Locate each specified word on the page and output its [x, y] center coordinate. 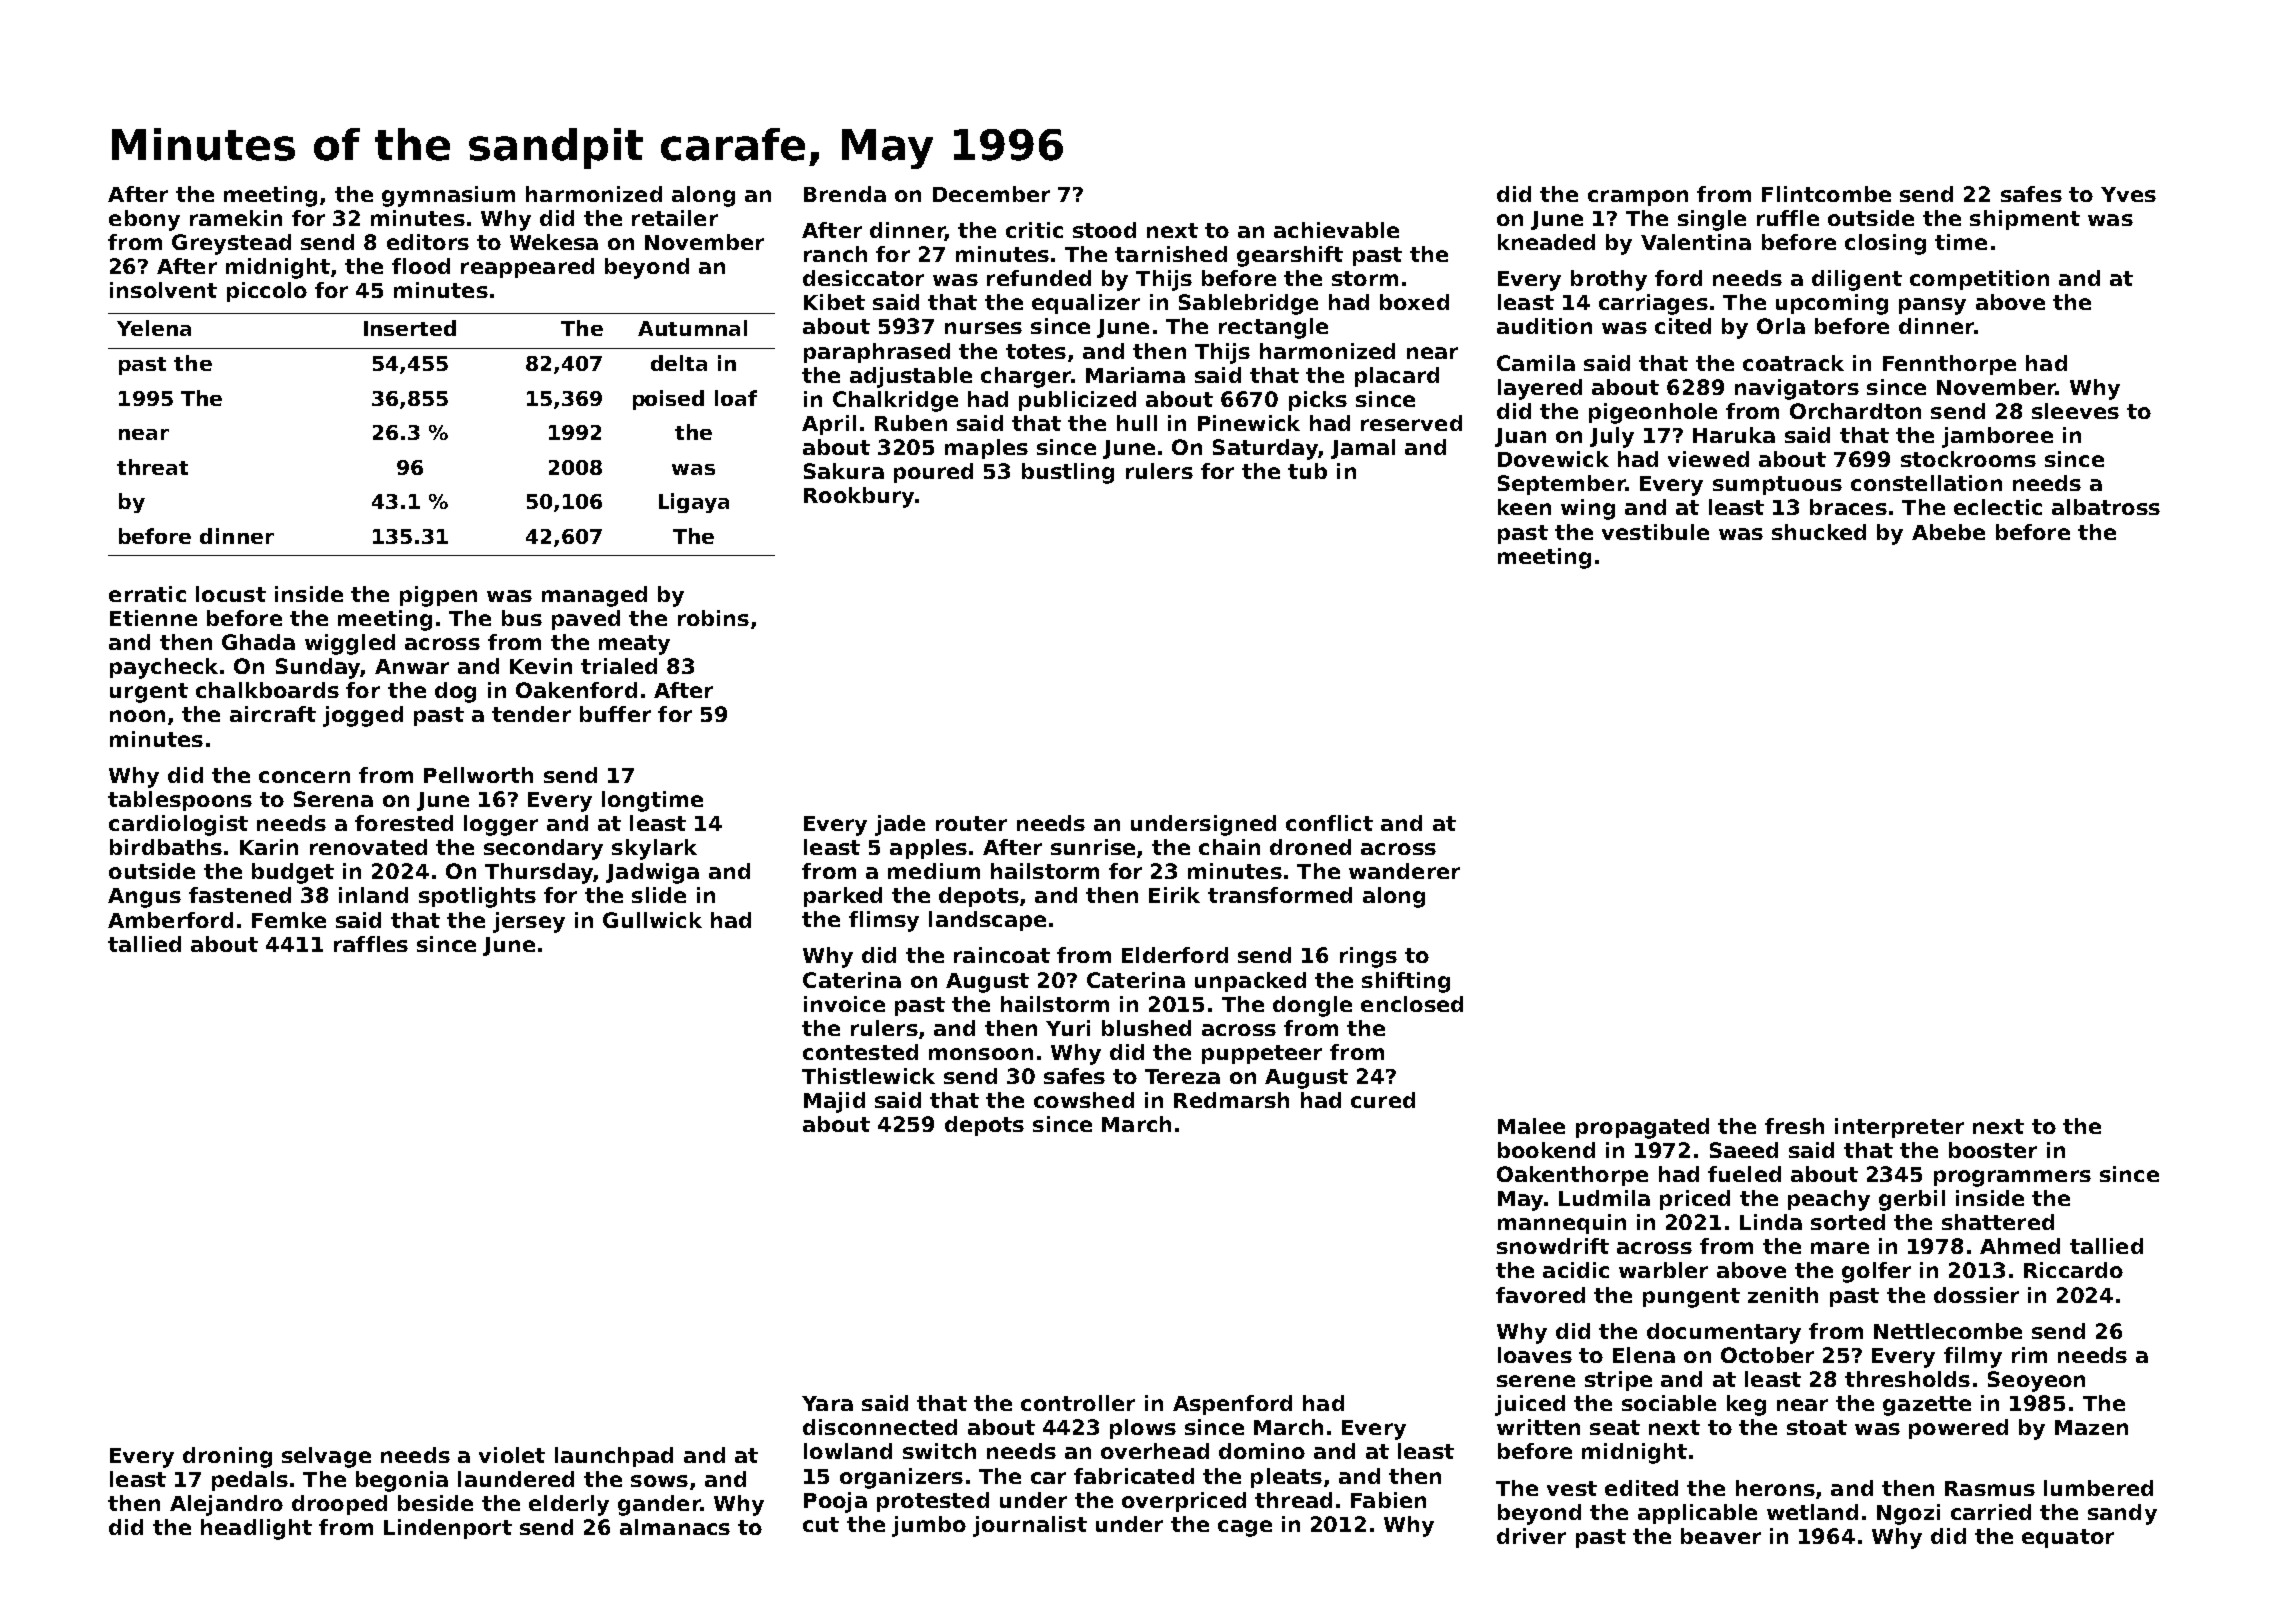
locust [231, 594]
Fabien [1388, 1500]
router [971, 823]
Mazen [2091, 1427]
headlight [256, 1529]
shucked [1819, 532]
